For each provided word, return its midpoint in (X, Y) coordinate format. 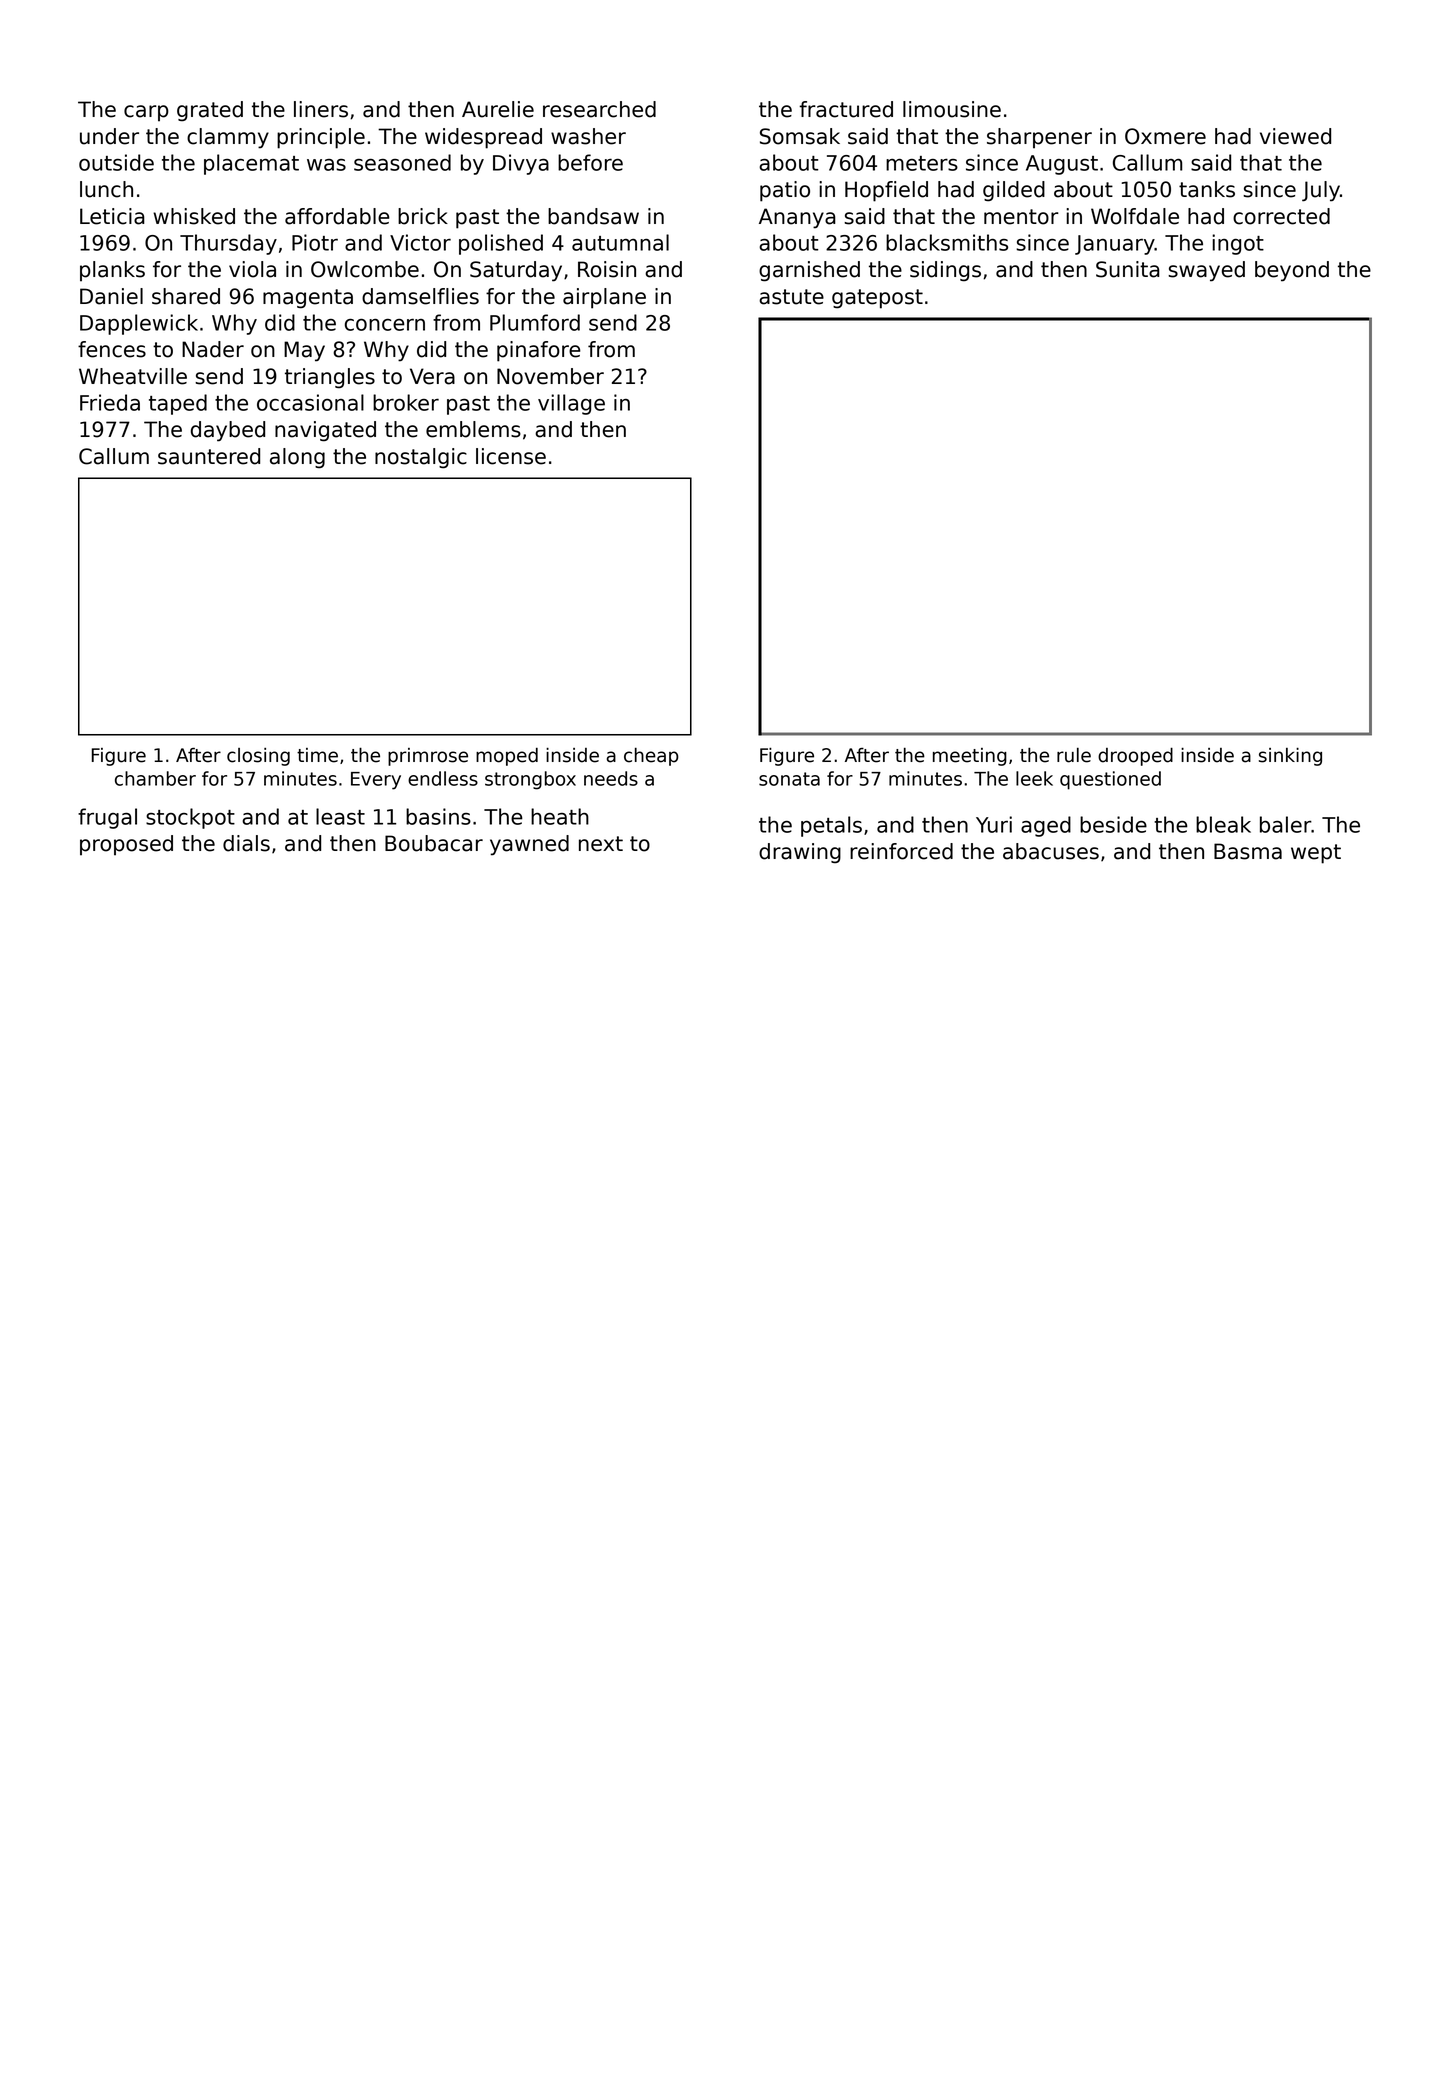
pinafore (539, 351)
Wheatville (133, 376)
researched (599, 109)
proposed (126, 845)
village (571, 404)
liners (321, 109)
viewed (1295, 136)
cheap (651, 757)
